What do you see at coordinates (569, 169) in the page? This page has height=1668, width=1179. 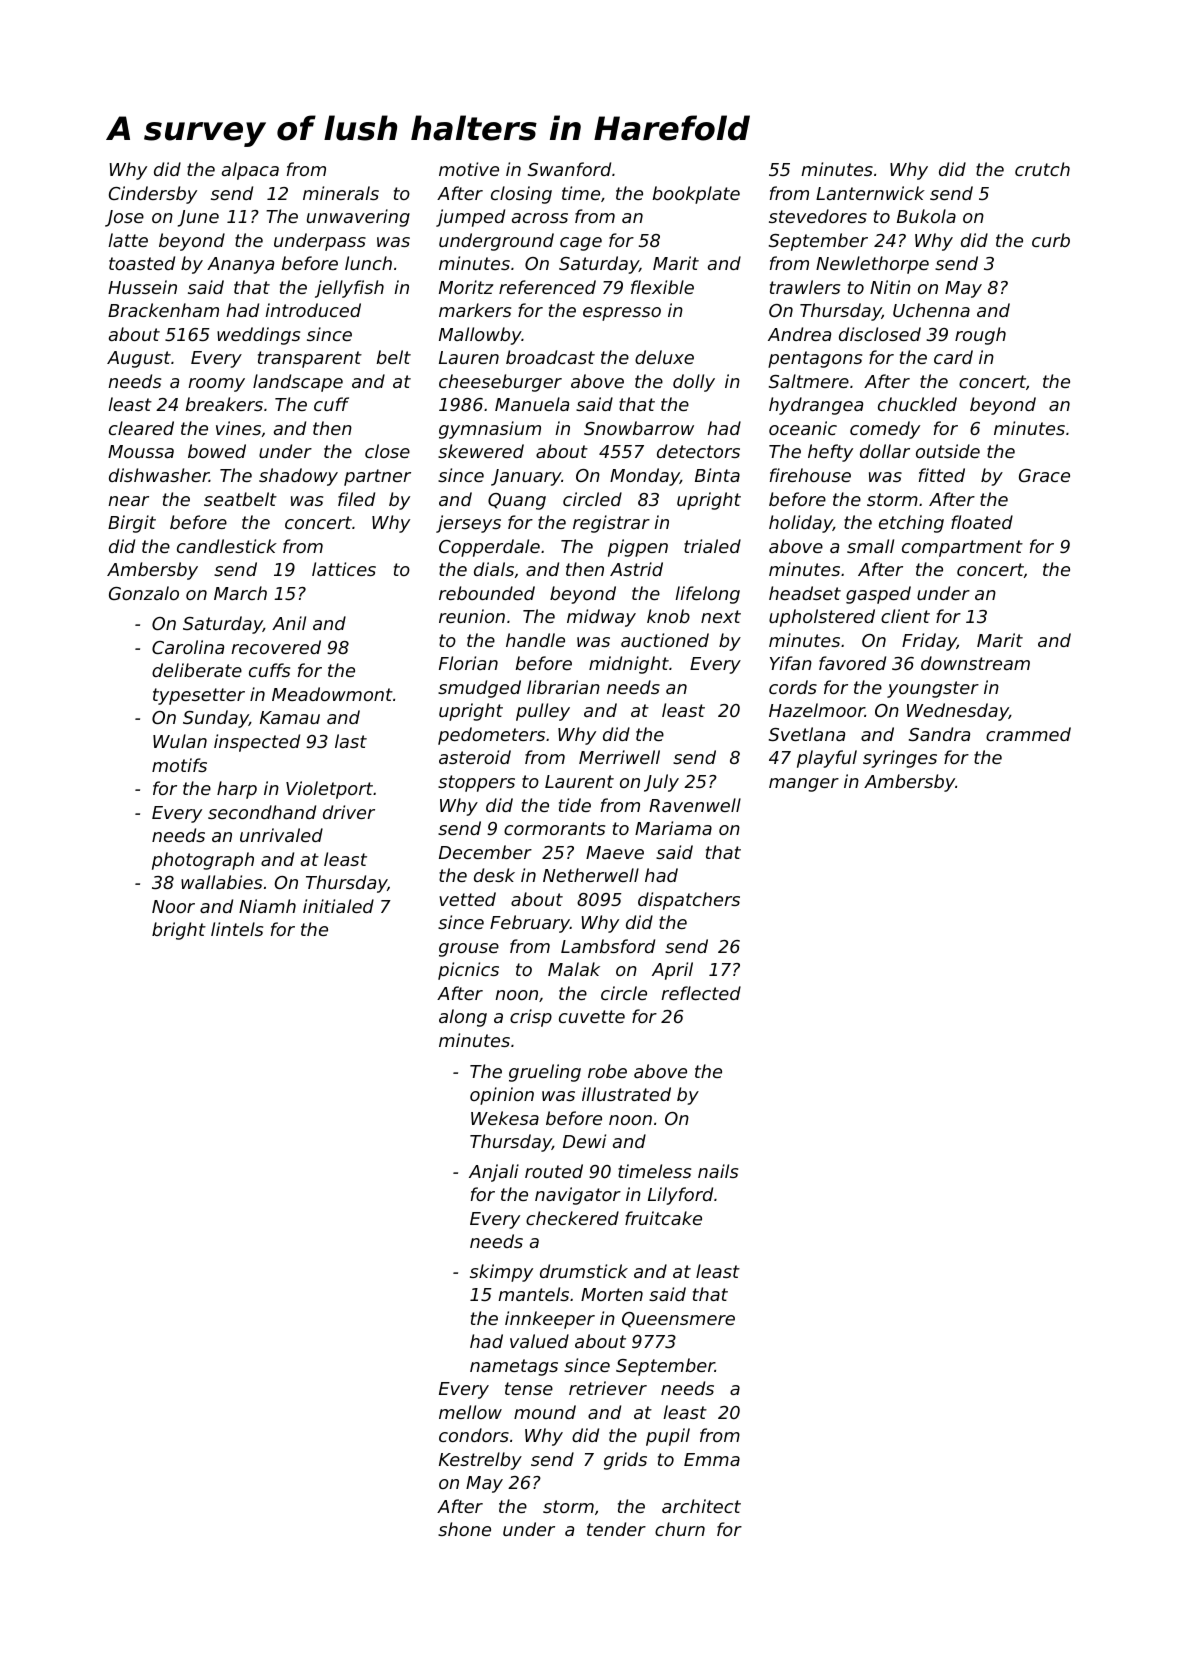 I see `Swanford` at bounding box center [569, 169].
